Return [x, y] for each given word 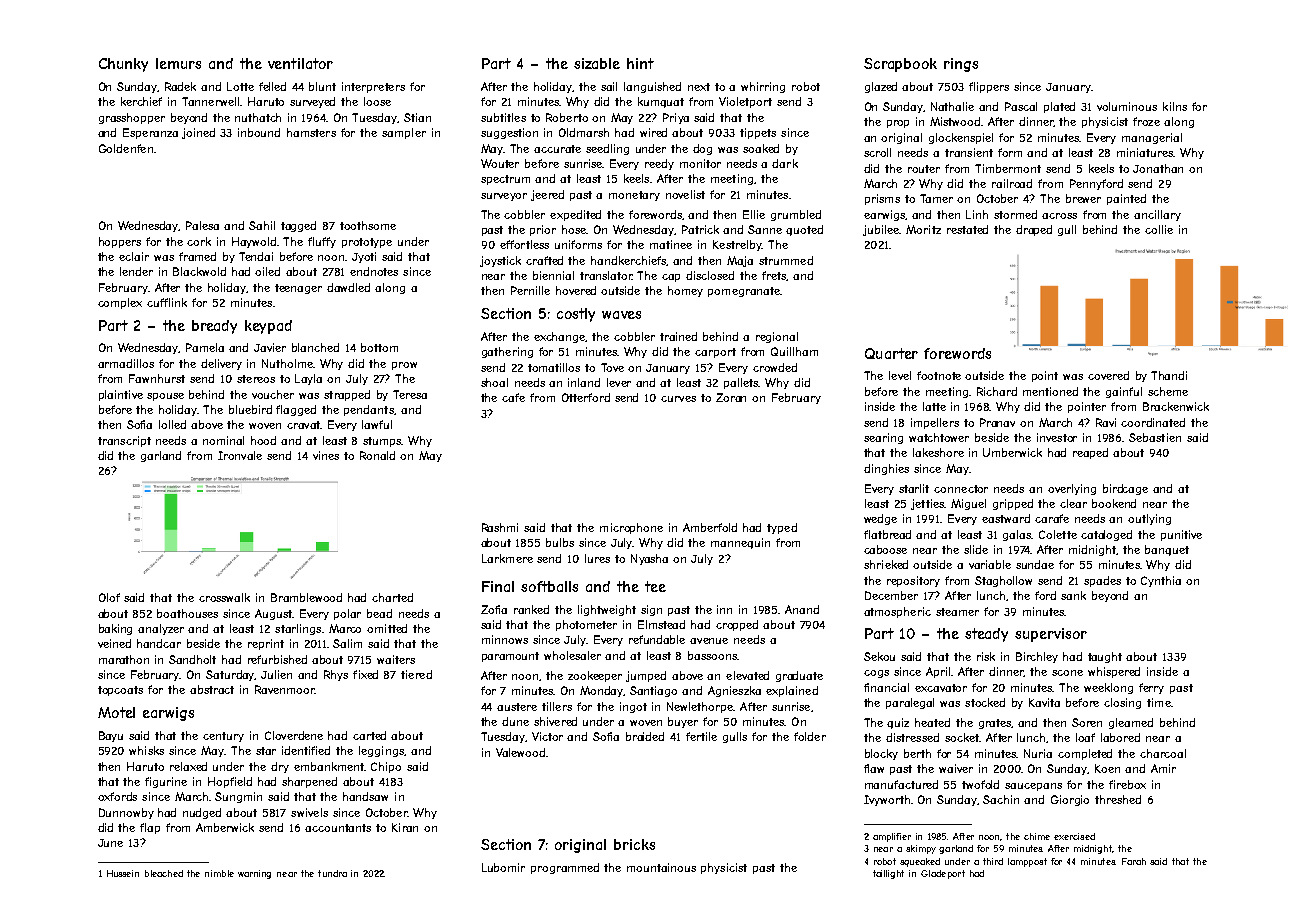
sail [609, 86]
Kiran [405, 827]
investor [1057, 437]
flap [150, 828]
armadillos [126, 363]
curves [678, 399]
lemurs [178, 63]
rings [961, 65]
